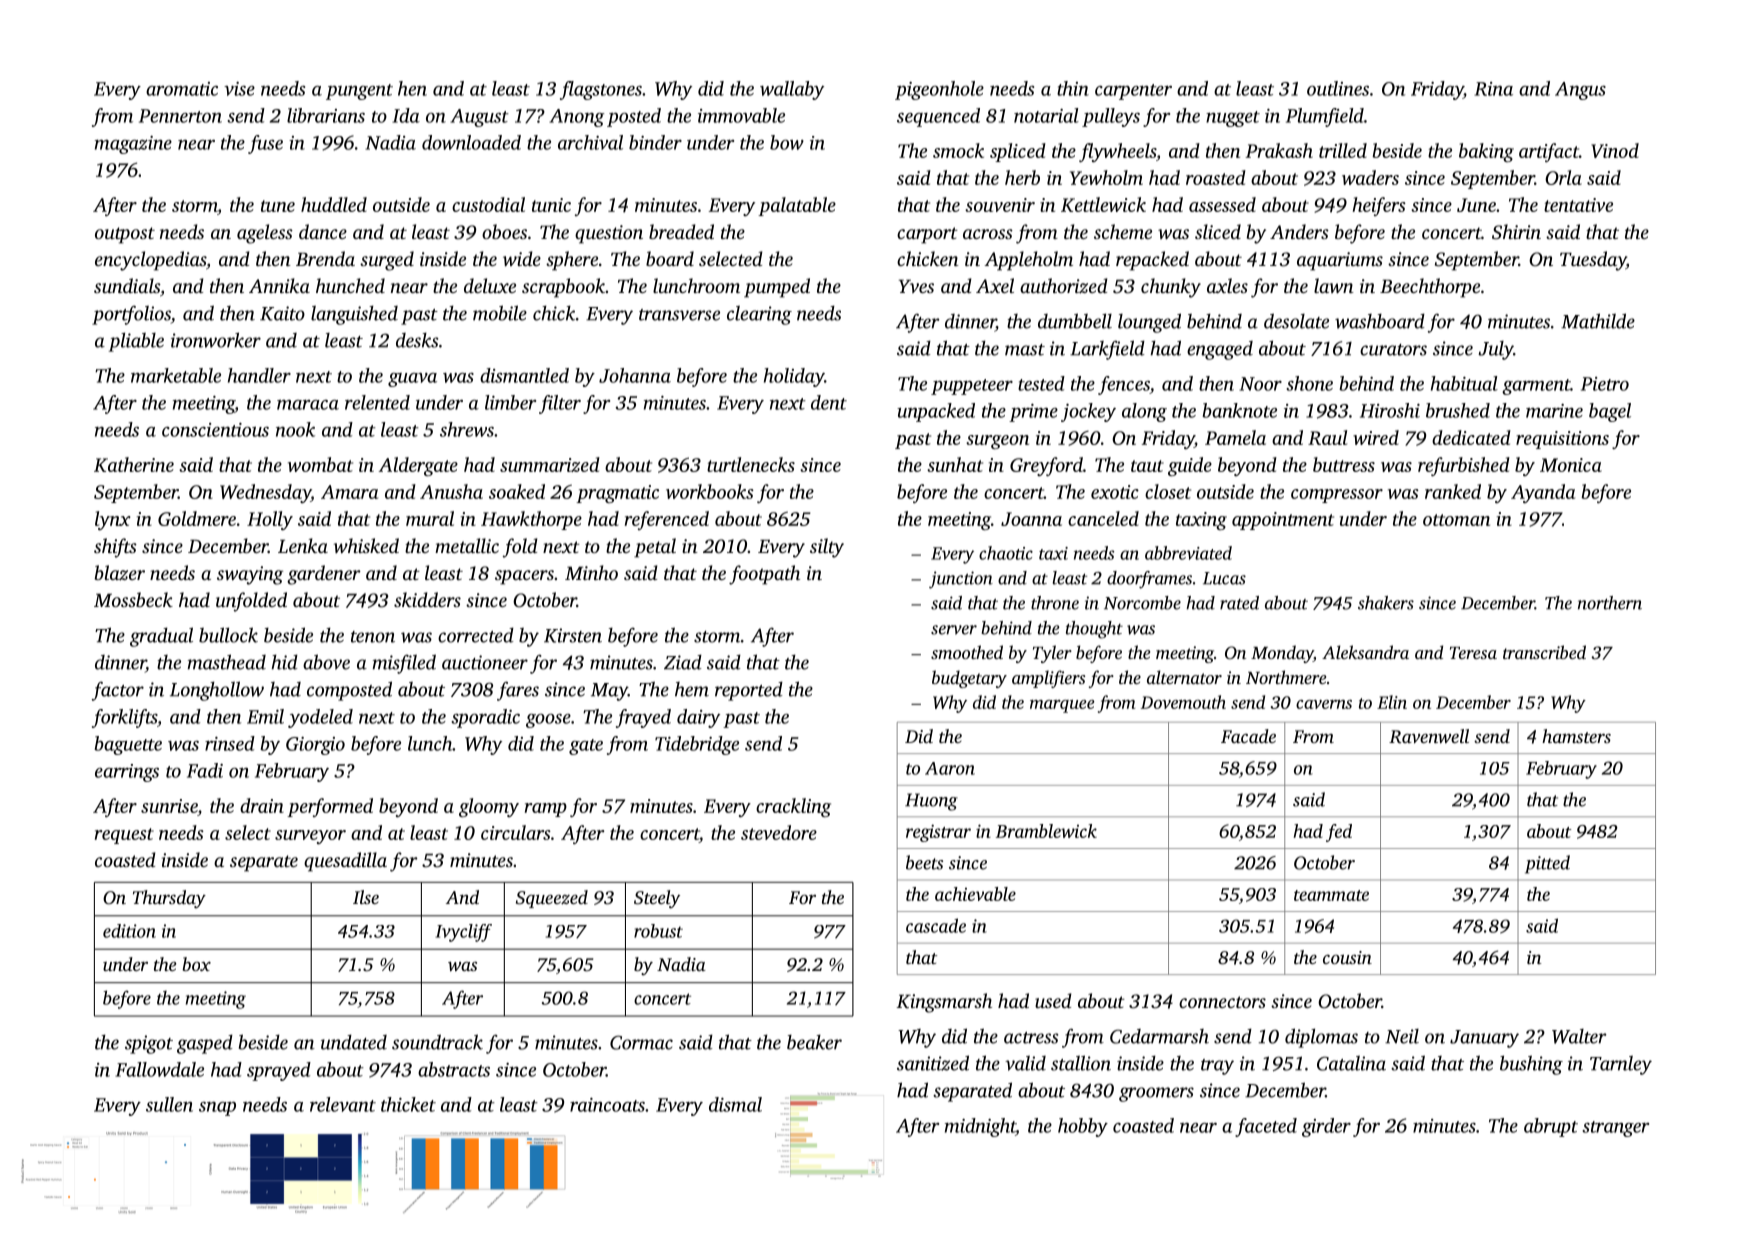  Describe the element at coordinates (735, 1104) in the document. I see `dismal` at that location.
